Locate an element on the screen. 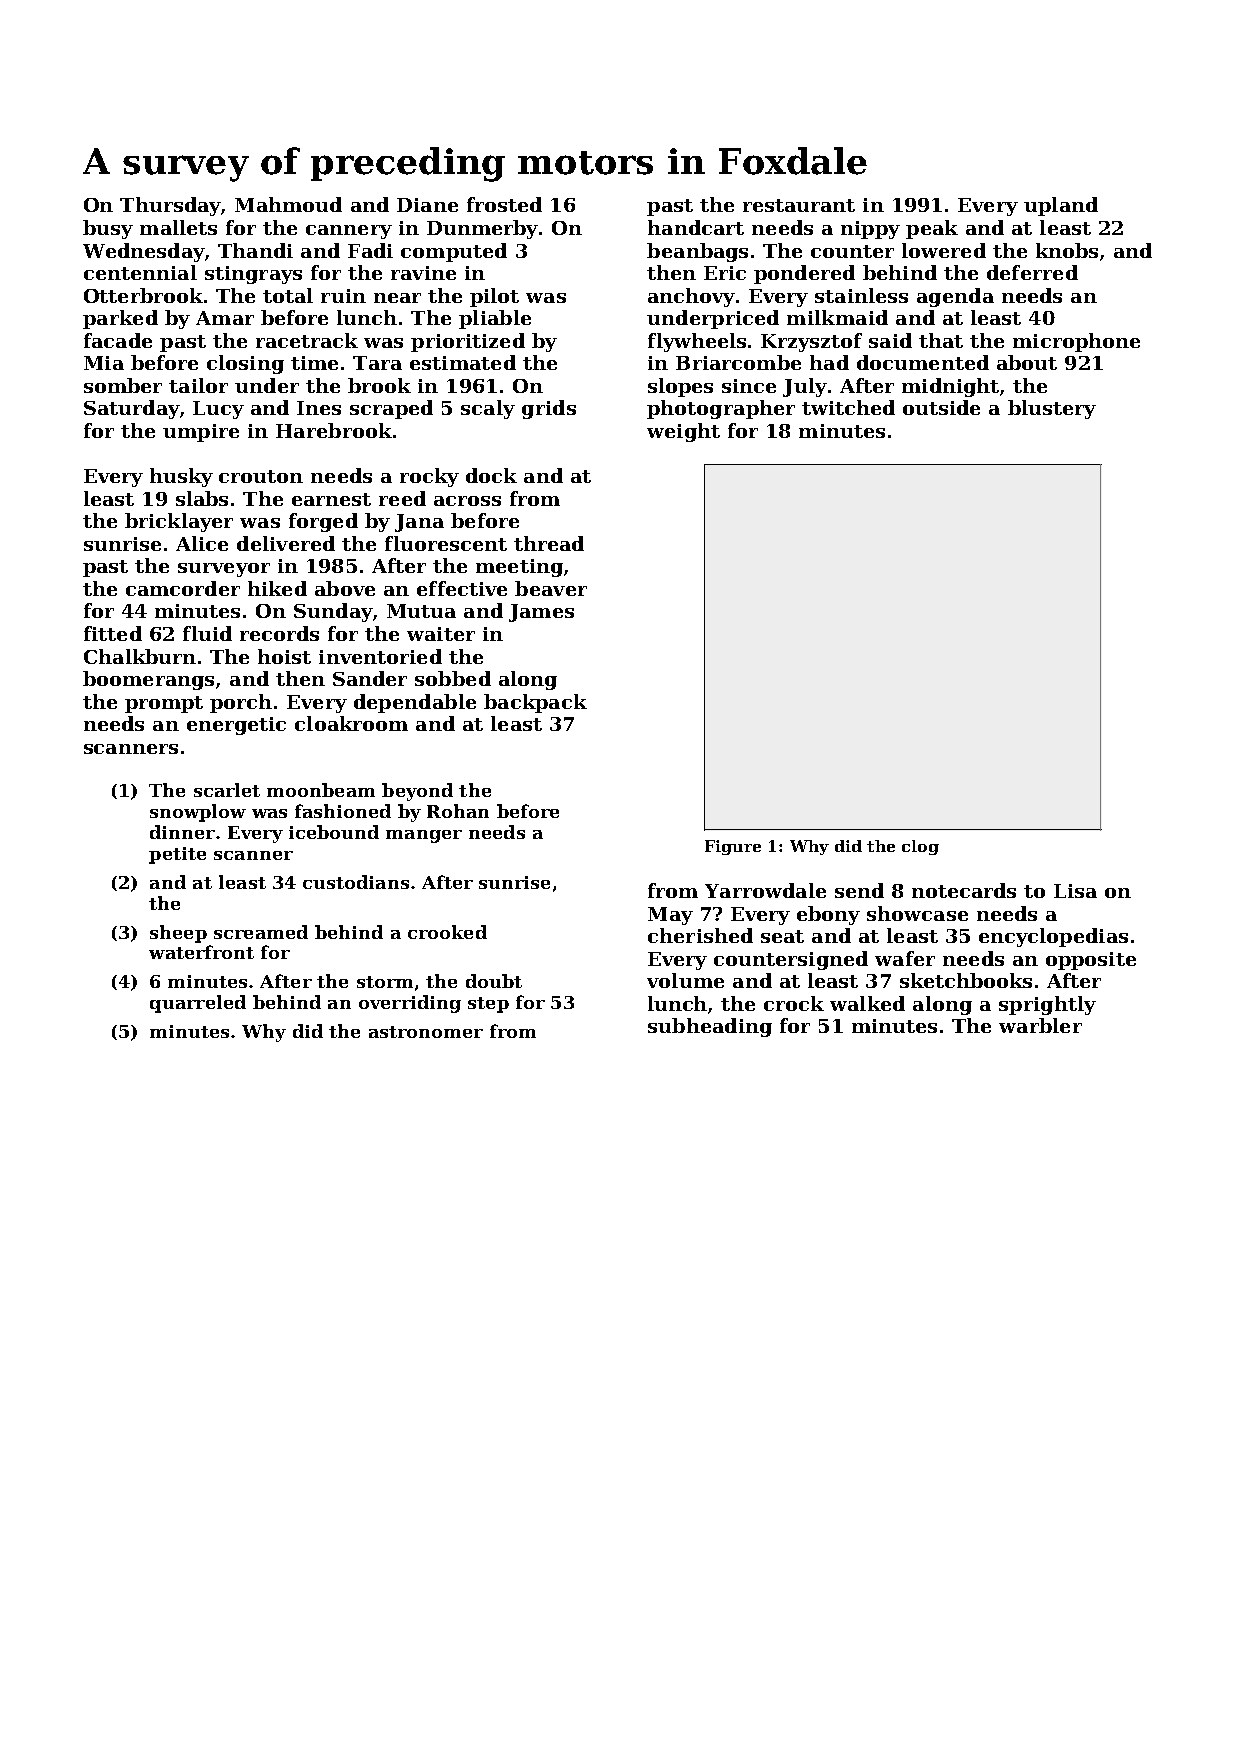  sheep is located at coordinates (178, 934).
